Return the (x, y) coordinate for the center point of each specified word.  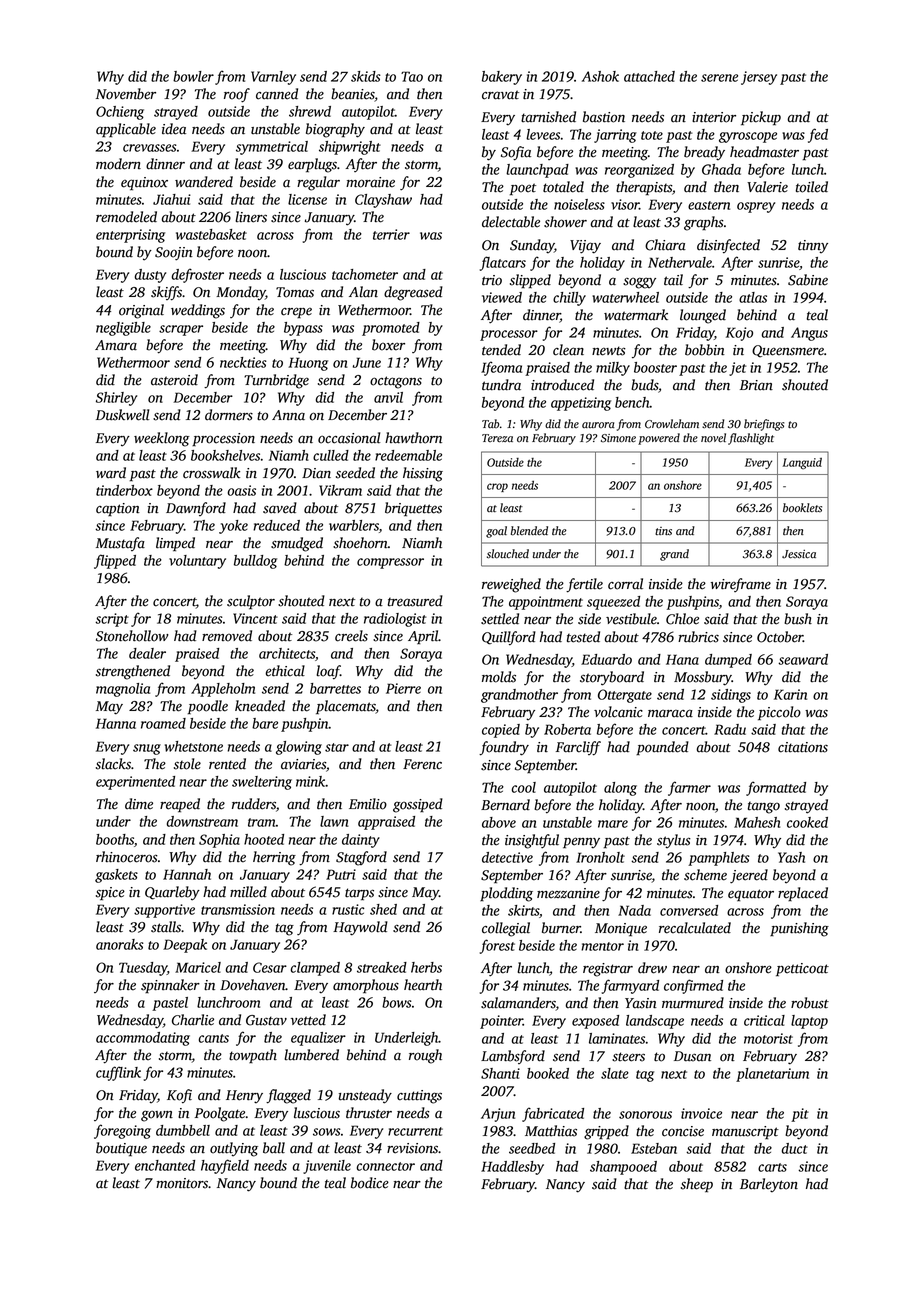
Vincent (255, 618)
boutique (121, 1149)
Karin (790, 694)
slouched (508, 554)
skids (366, 76)
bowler (193, 76)
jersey (759, 78)
